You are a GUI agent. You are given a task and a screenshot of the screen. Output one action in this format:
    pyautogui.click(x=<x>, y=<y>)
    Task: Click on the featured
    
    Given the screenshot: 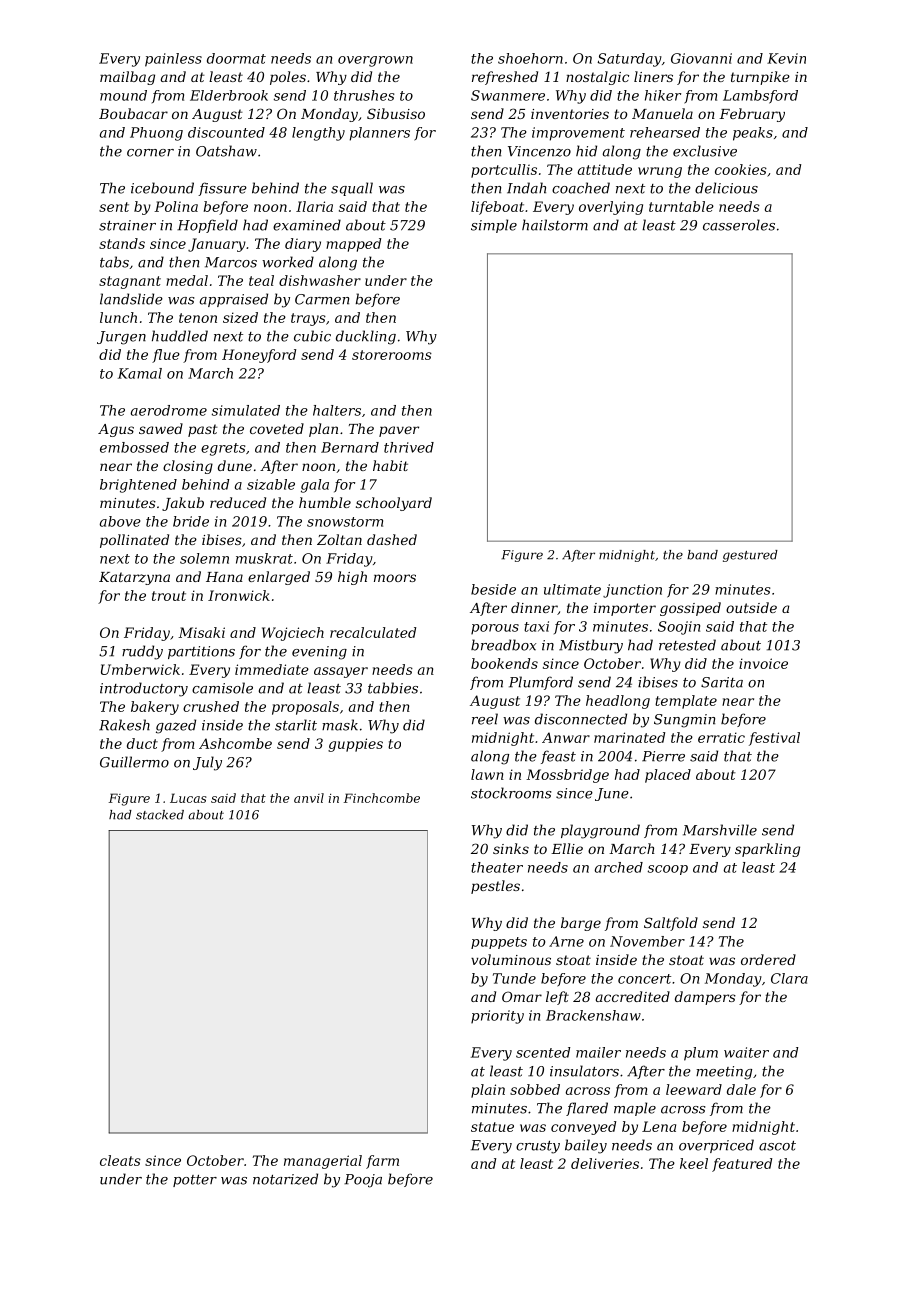 What is the action you would take?
    pyautogui.click(x=742, y=1165)
